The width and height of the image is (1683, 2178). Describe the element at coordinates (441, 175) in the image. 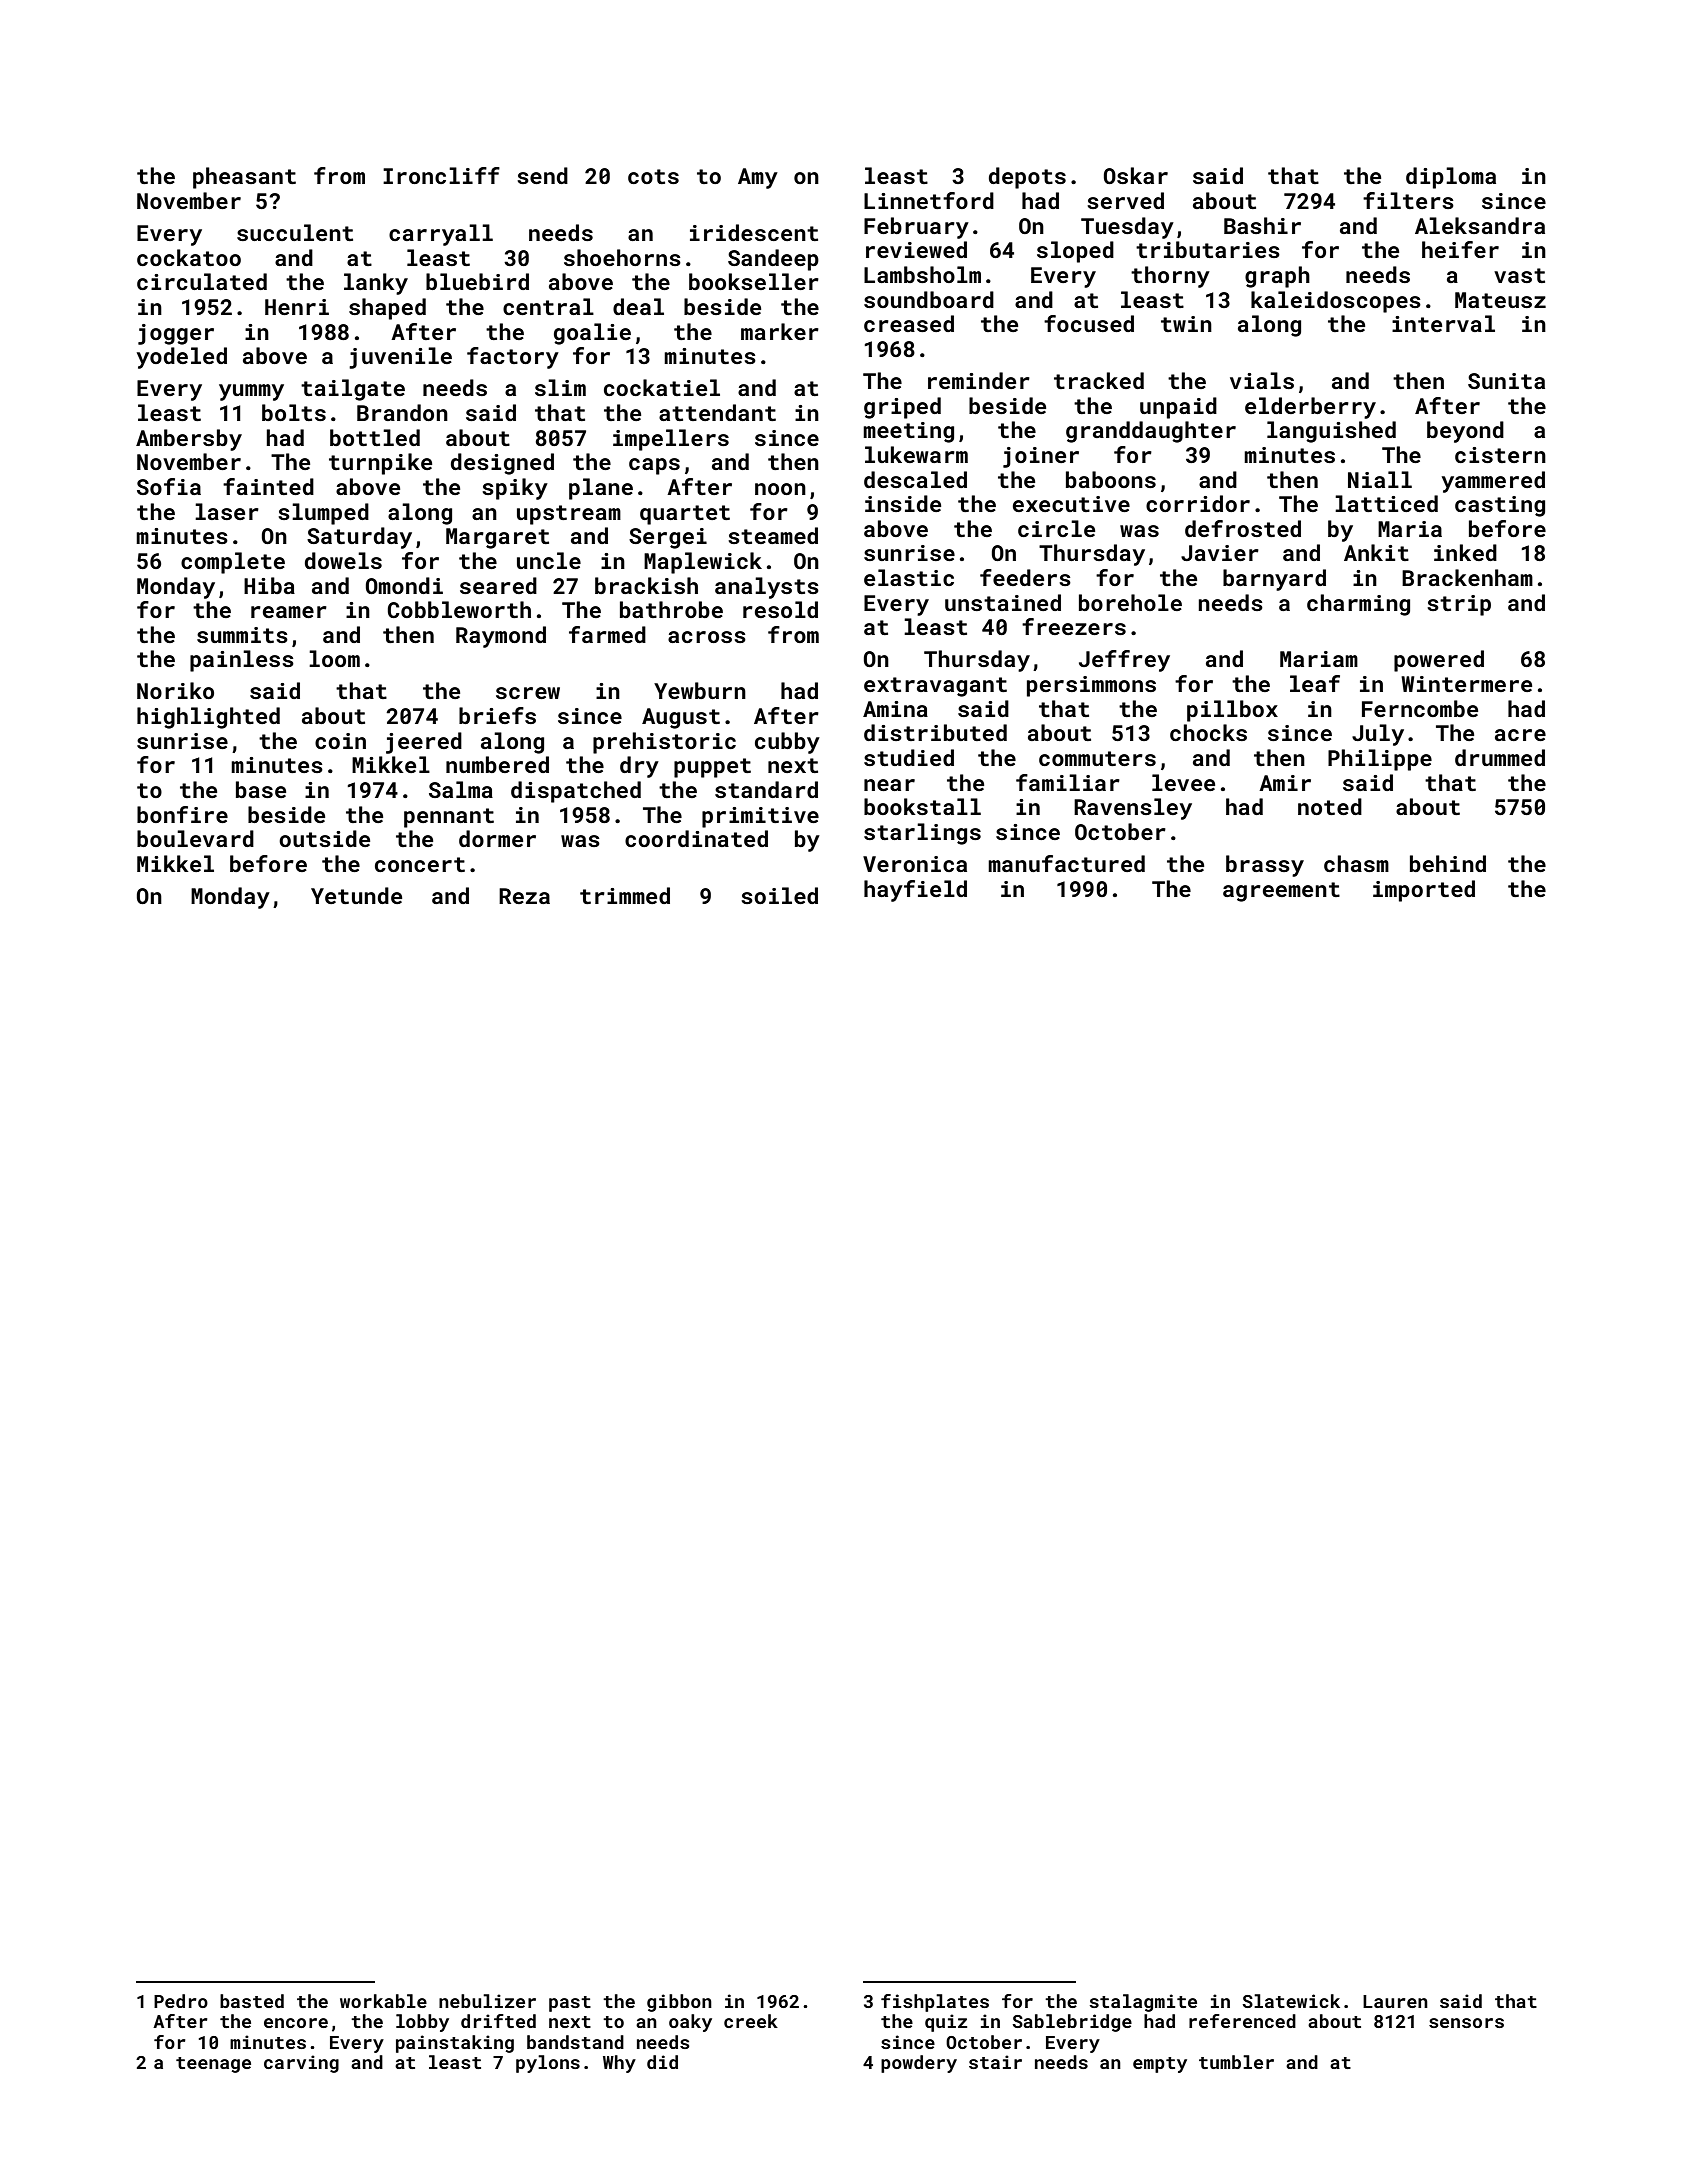

I see `Ironcliff` at that location.
